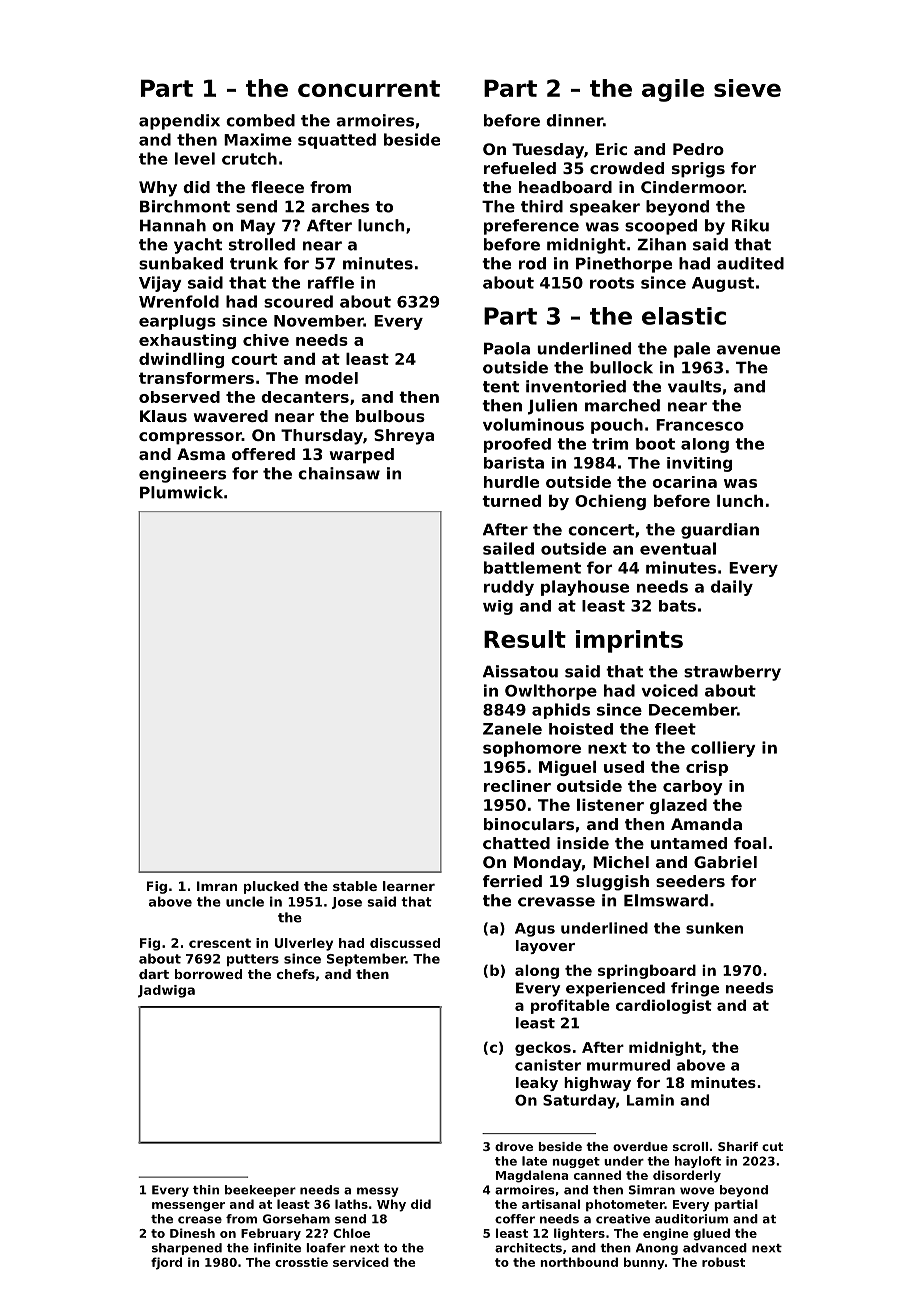  Describe the element at coordinates (528, 1248) in the screenshot. I see `architects` at that location.
